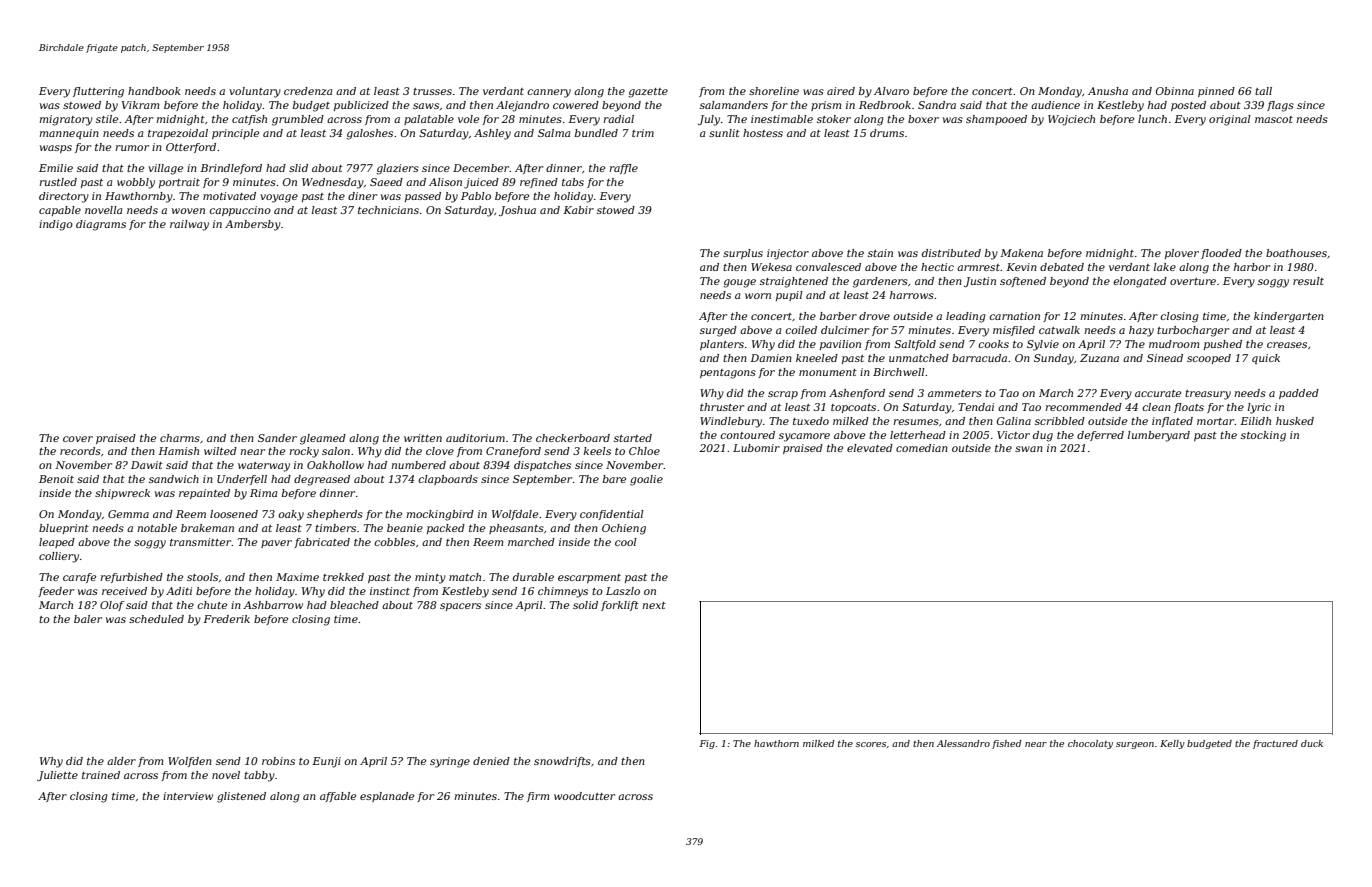 Image resolution: width=1372 pixels, height=887 pixels. What do you see at coordinates (646, 480) in the document?
I see `goalie` at bounding box center [646, 480].
